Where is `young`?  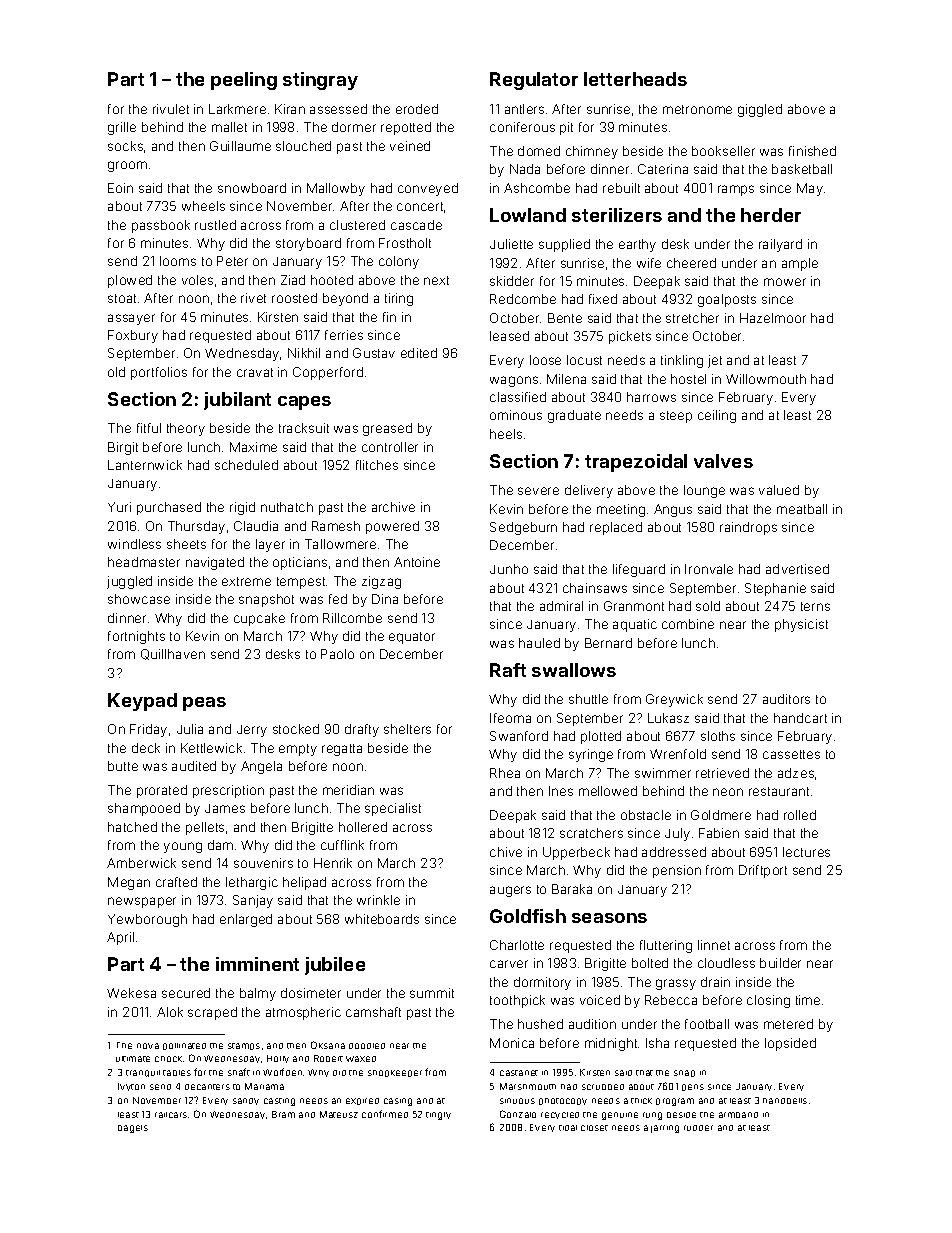 young is located at coordinates (183, 847).
